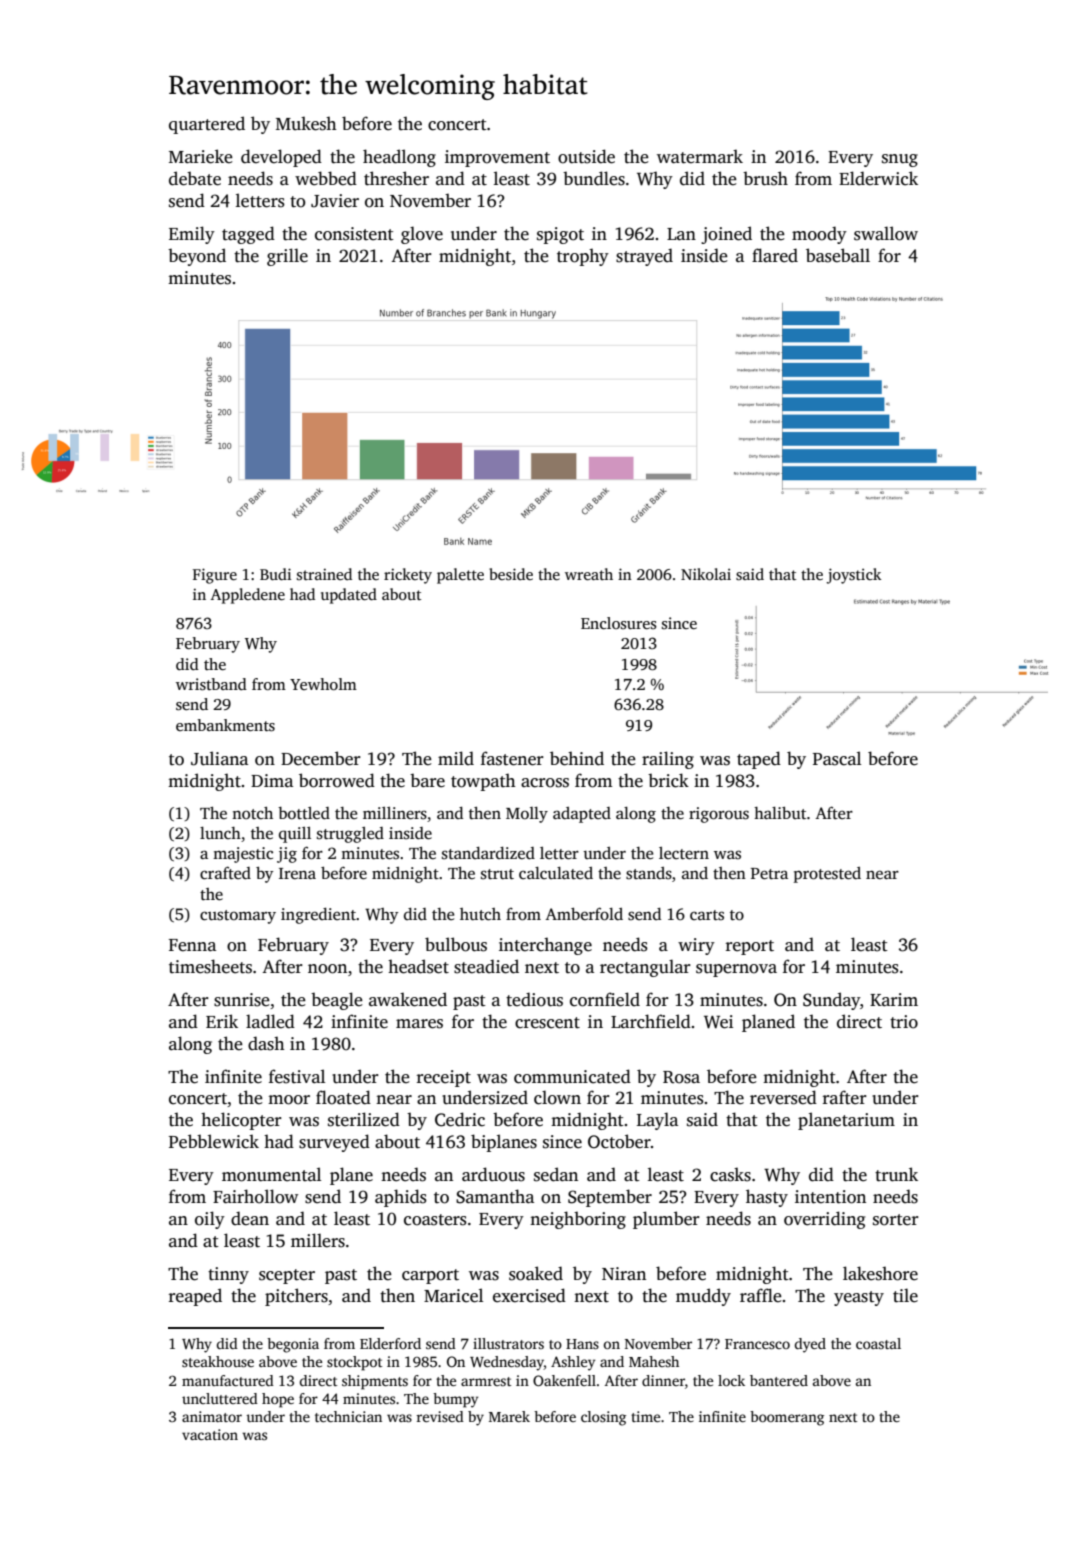 This screenshot has height=1545, width=1087. Describe the element at coordinates (583, 257) in the screenshot. I see `trophy` at that location.
